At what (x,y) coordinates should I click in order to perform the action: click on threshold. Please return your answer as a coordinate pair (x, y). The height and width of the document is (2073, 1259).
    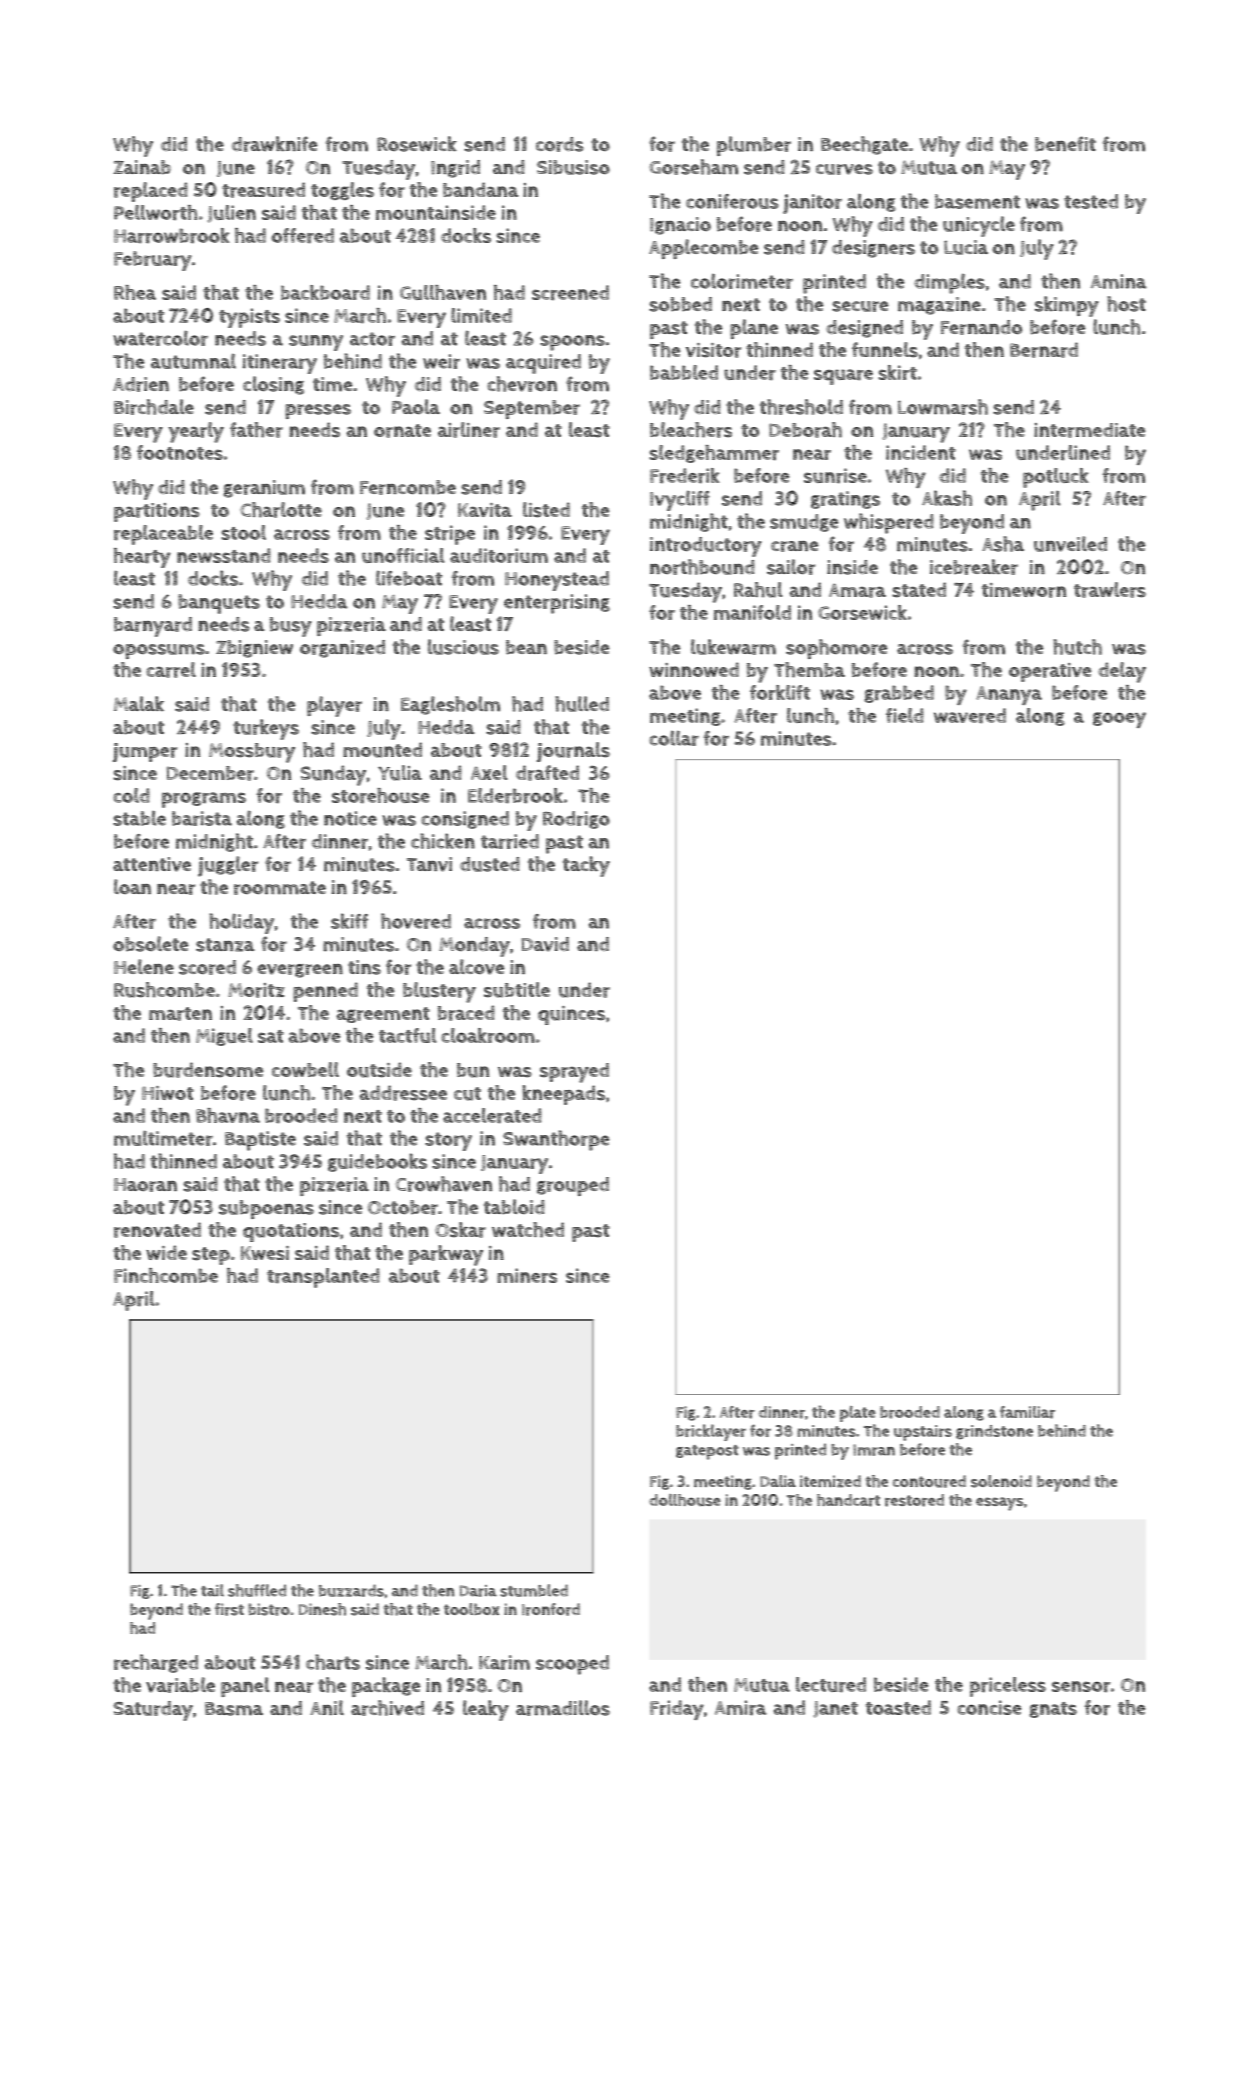
    Looking at the image, I should click on (801, 407).
